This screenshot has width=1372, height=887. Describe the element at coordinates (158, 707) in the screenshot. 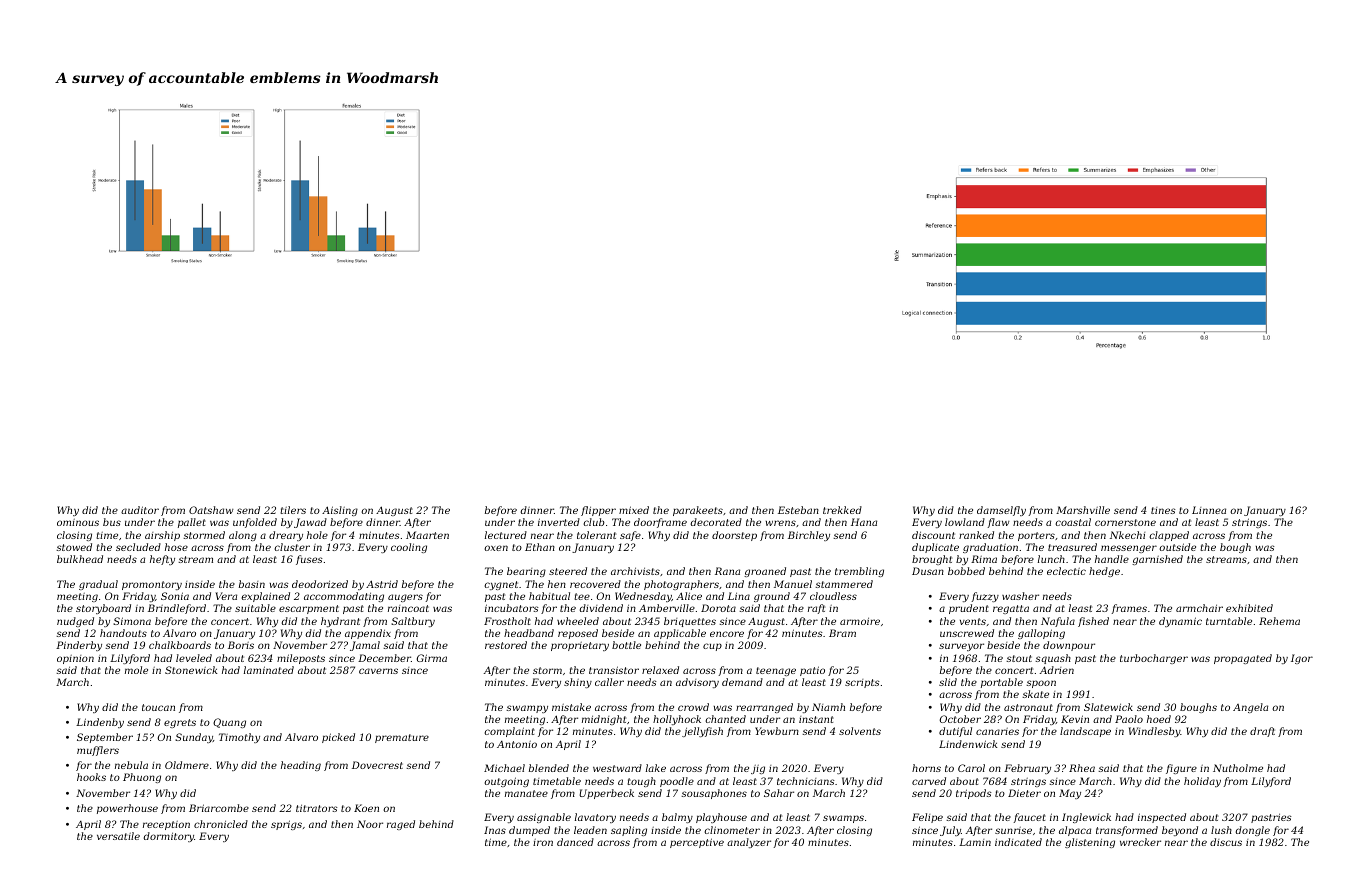

I see `toucan` at that location.
